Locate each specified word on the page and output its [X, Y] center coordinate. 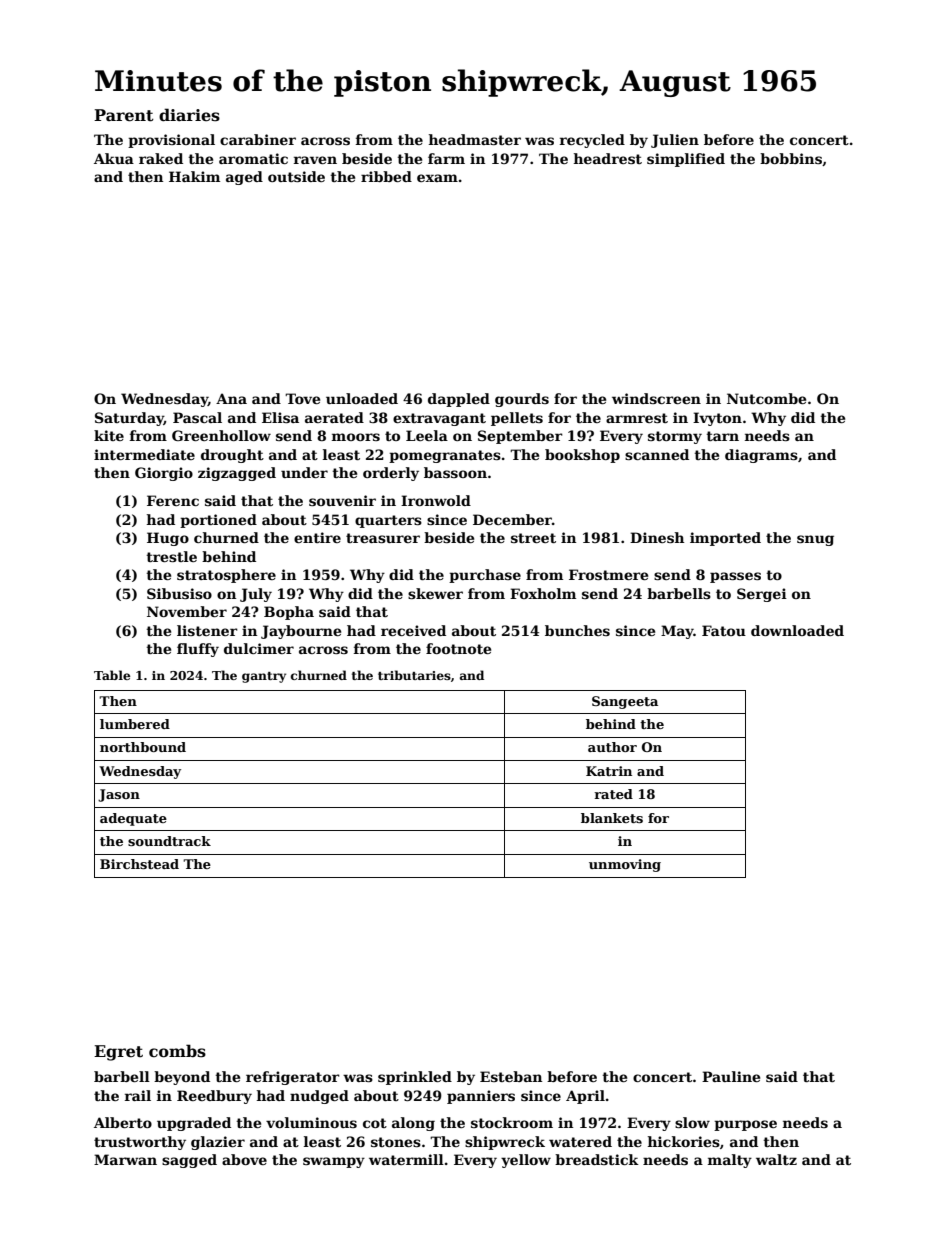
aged [244, 178]
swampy [334, 1162]
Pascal [197, 417]
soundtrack [169, 841]
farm [446, 158]
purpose [745, 1125]
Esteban [511, 1076]
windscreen [656, 398]
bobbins [791, 158]
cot [375, 1123]
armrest [637, 418]
